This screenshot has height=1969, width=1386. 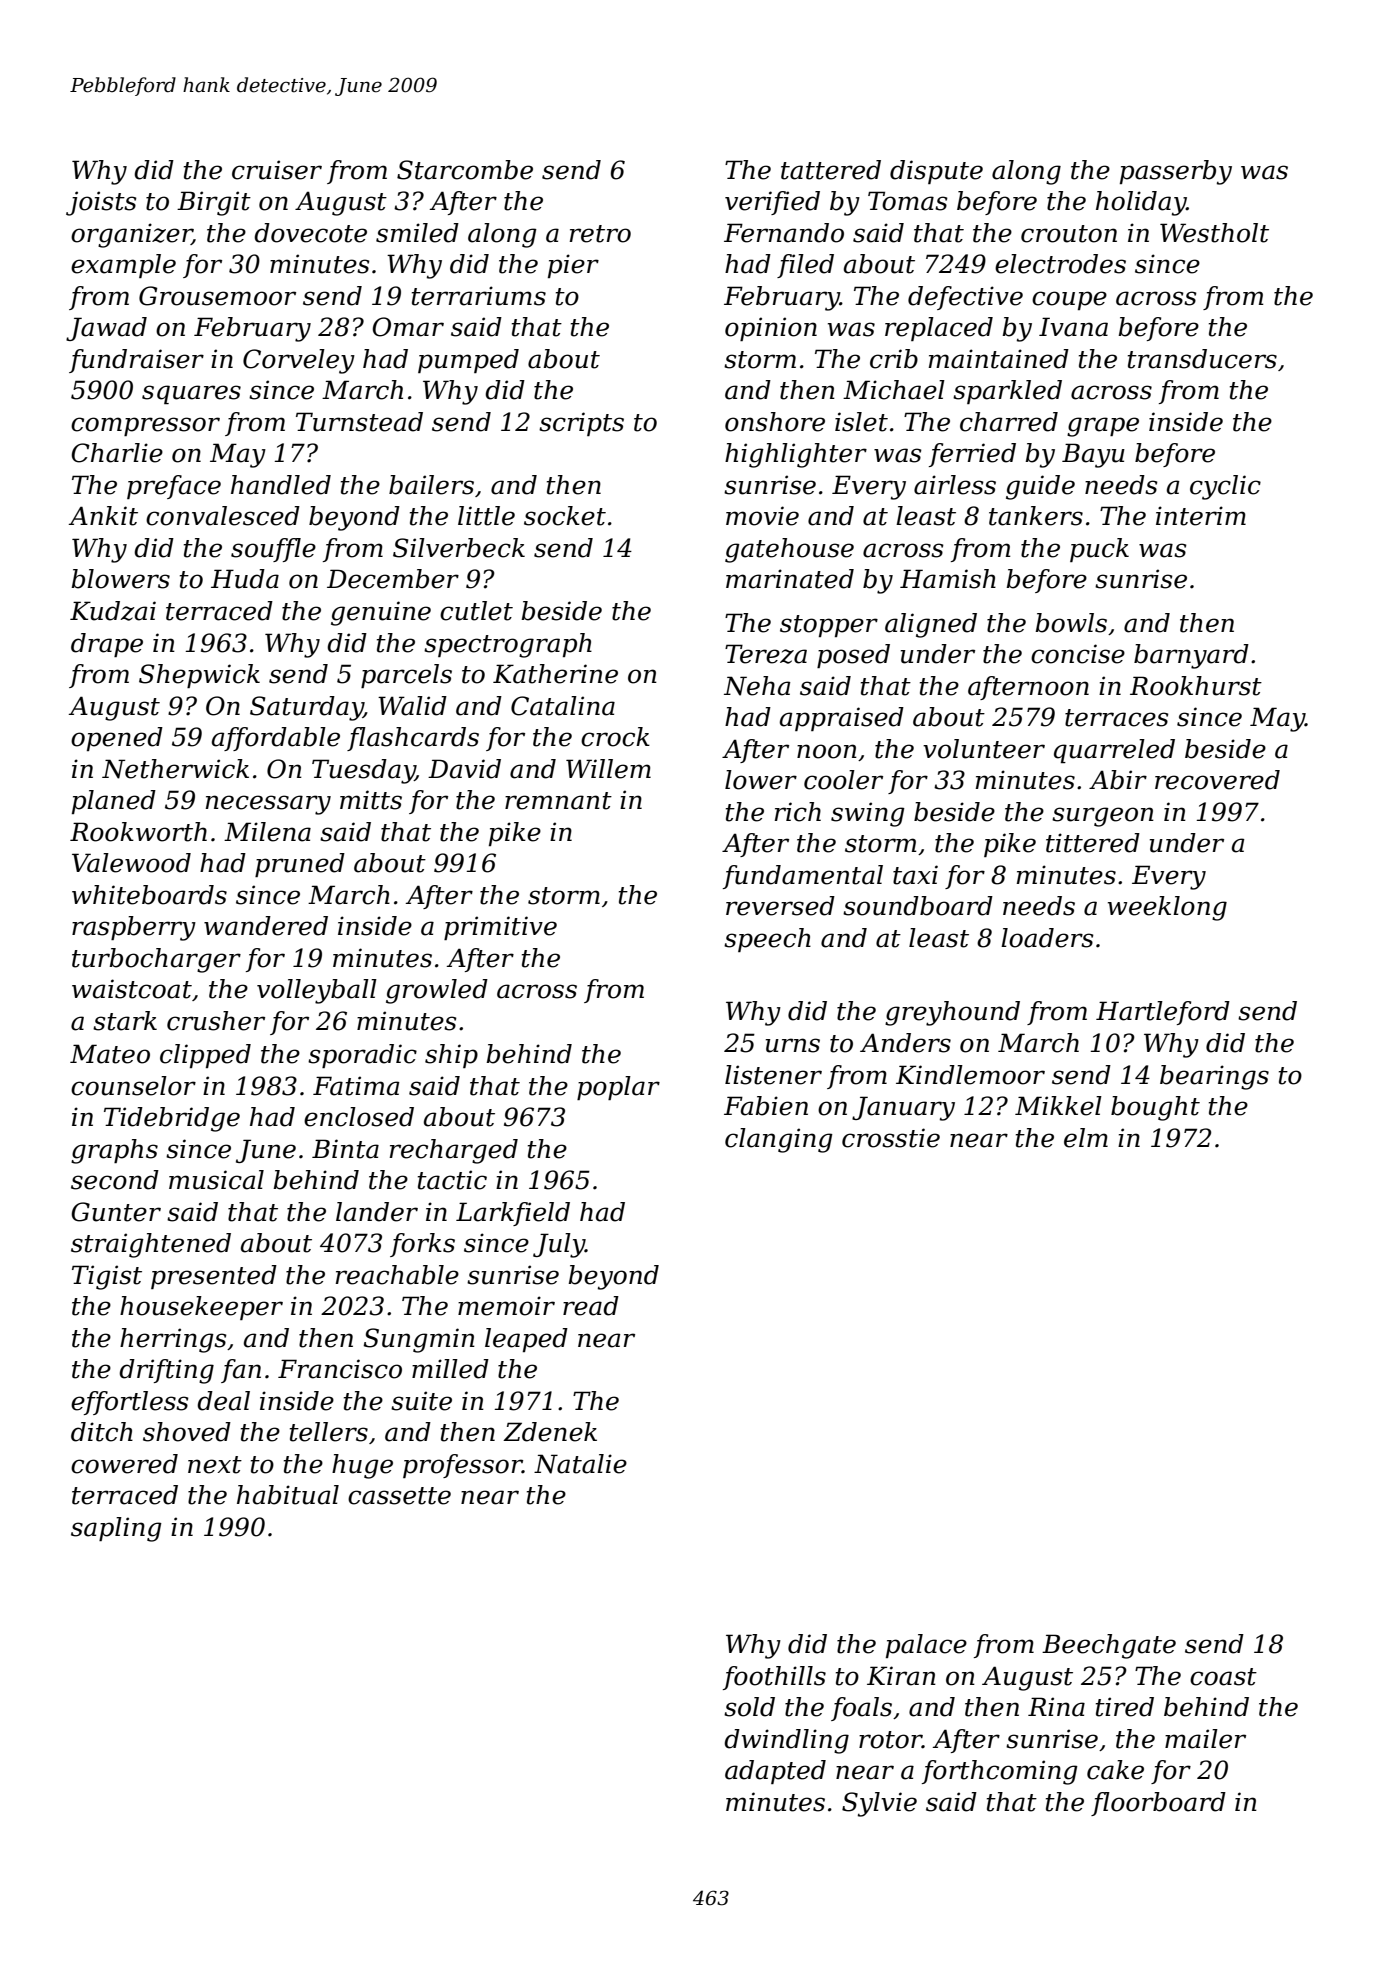 What do you see at coordinates (952, 1013) in the screenshot?
I see `greyhound` at bounding box center [952, 1013].
